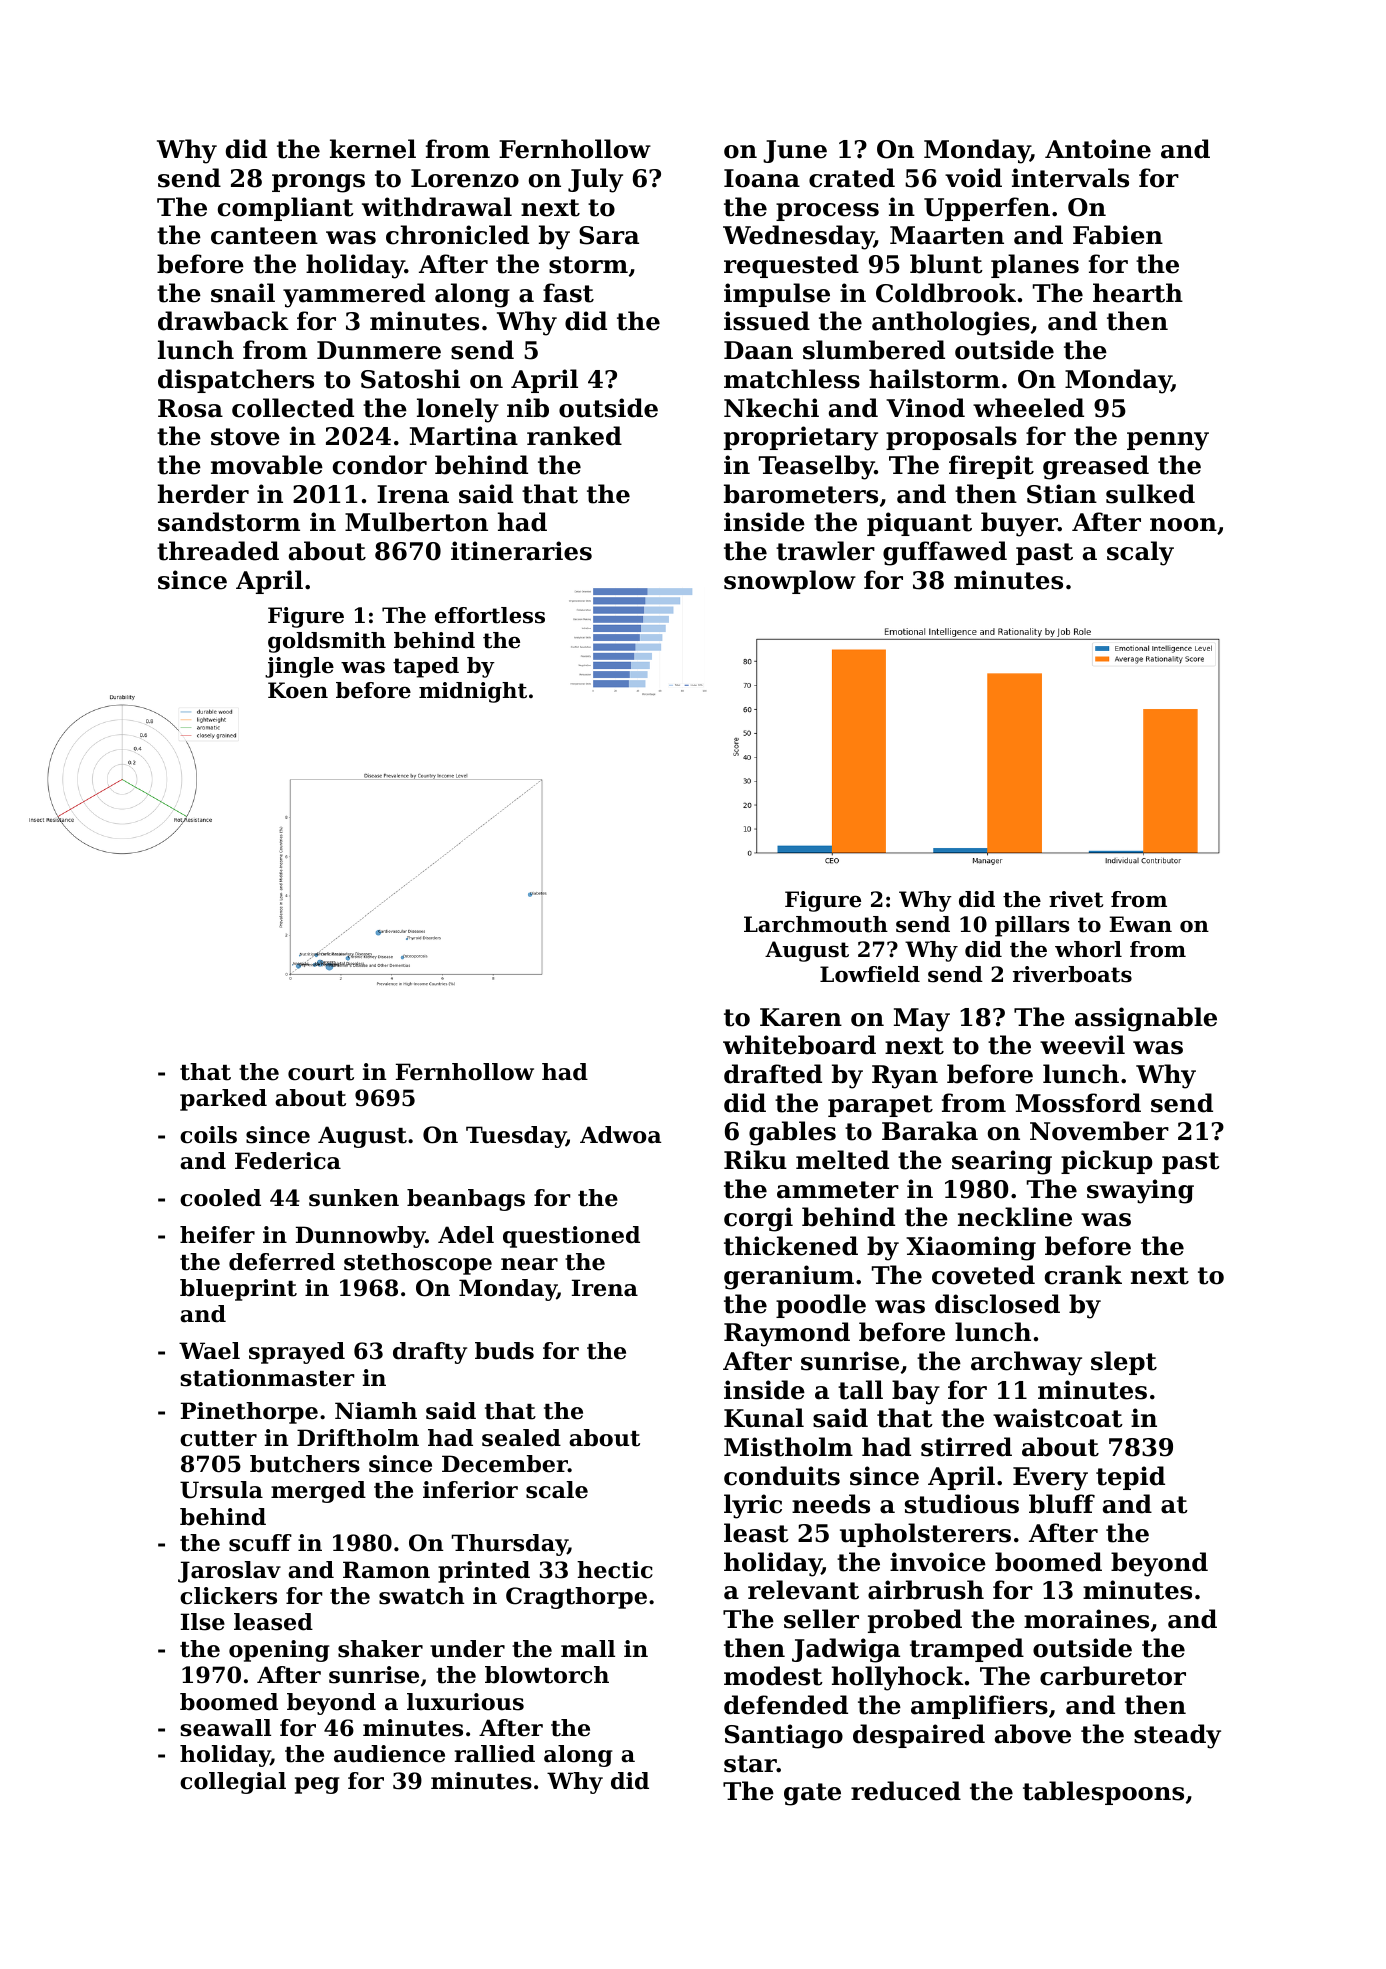 This page has width=1386, height=1969. I want to click on taped, so click(426, 667).
